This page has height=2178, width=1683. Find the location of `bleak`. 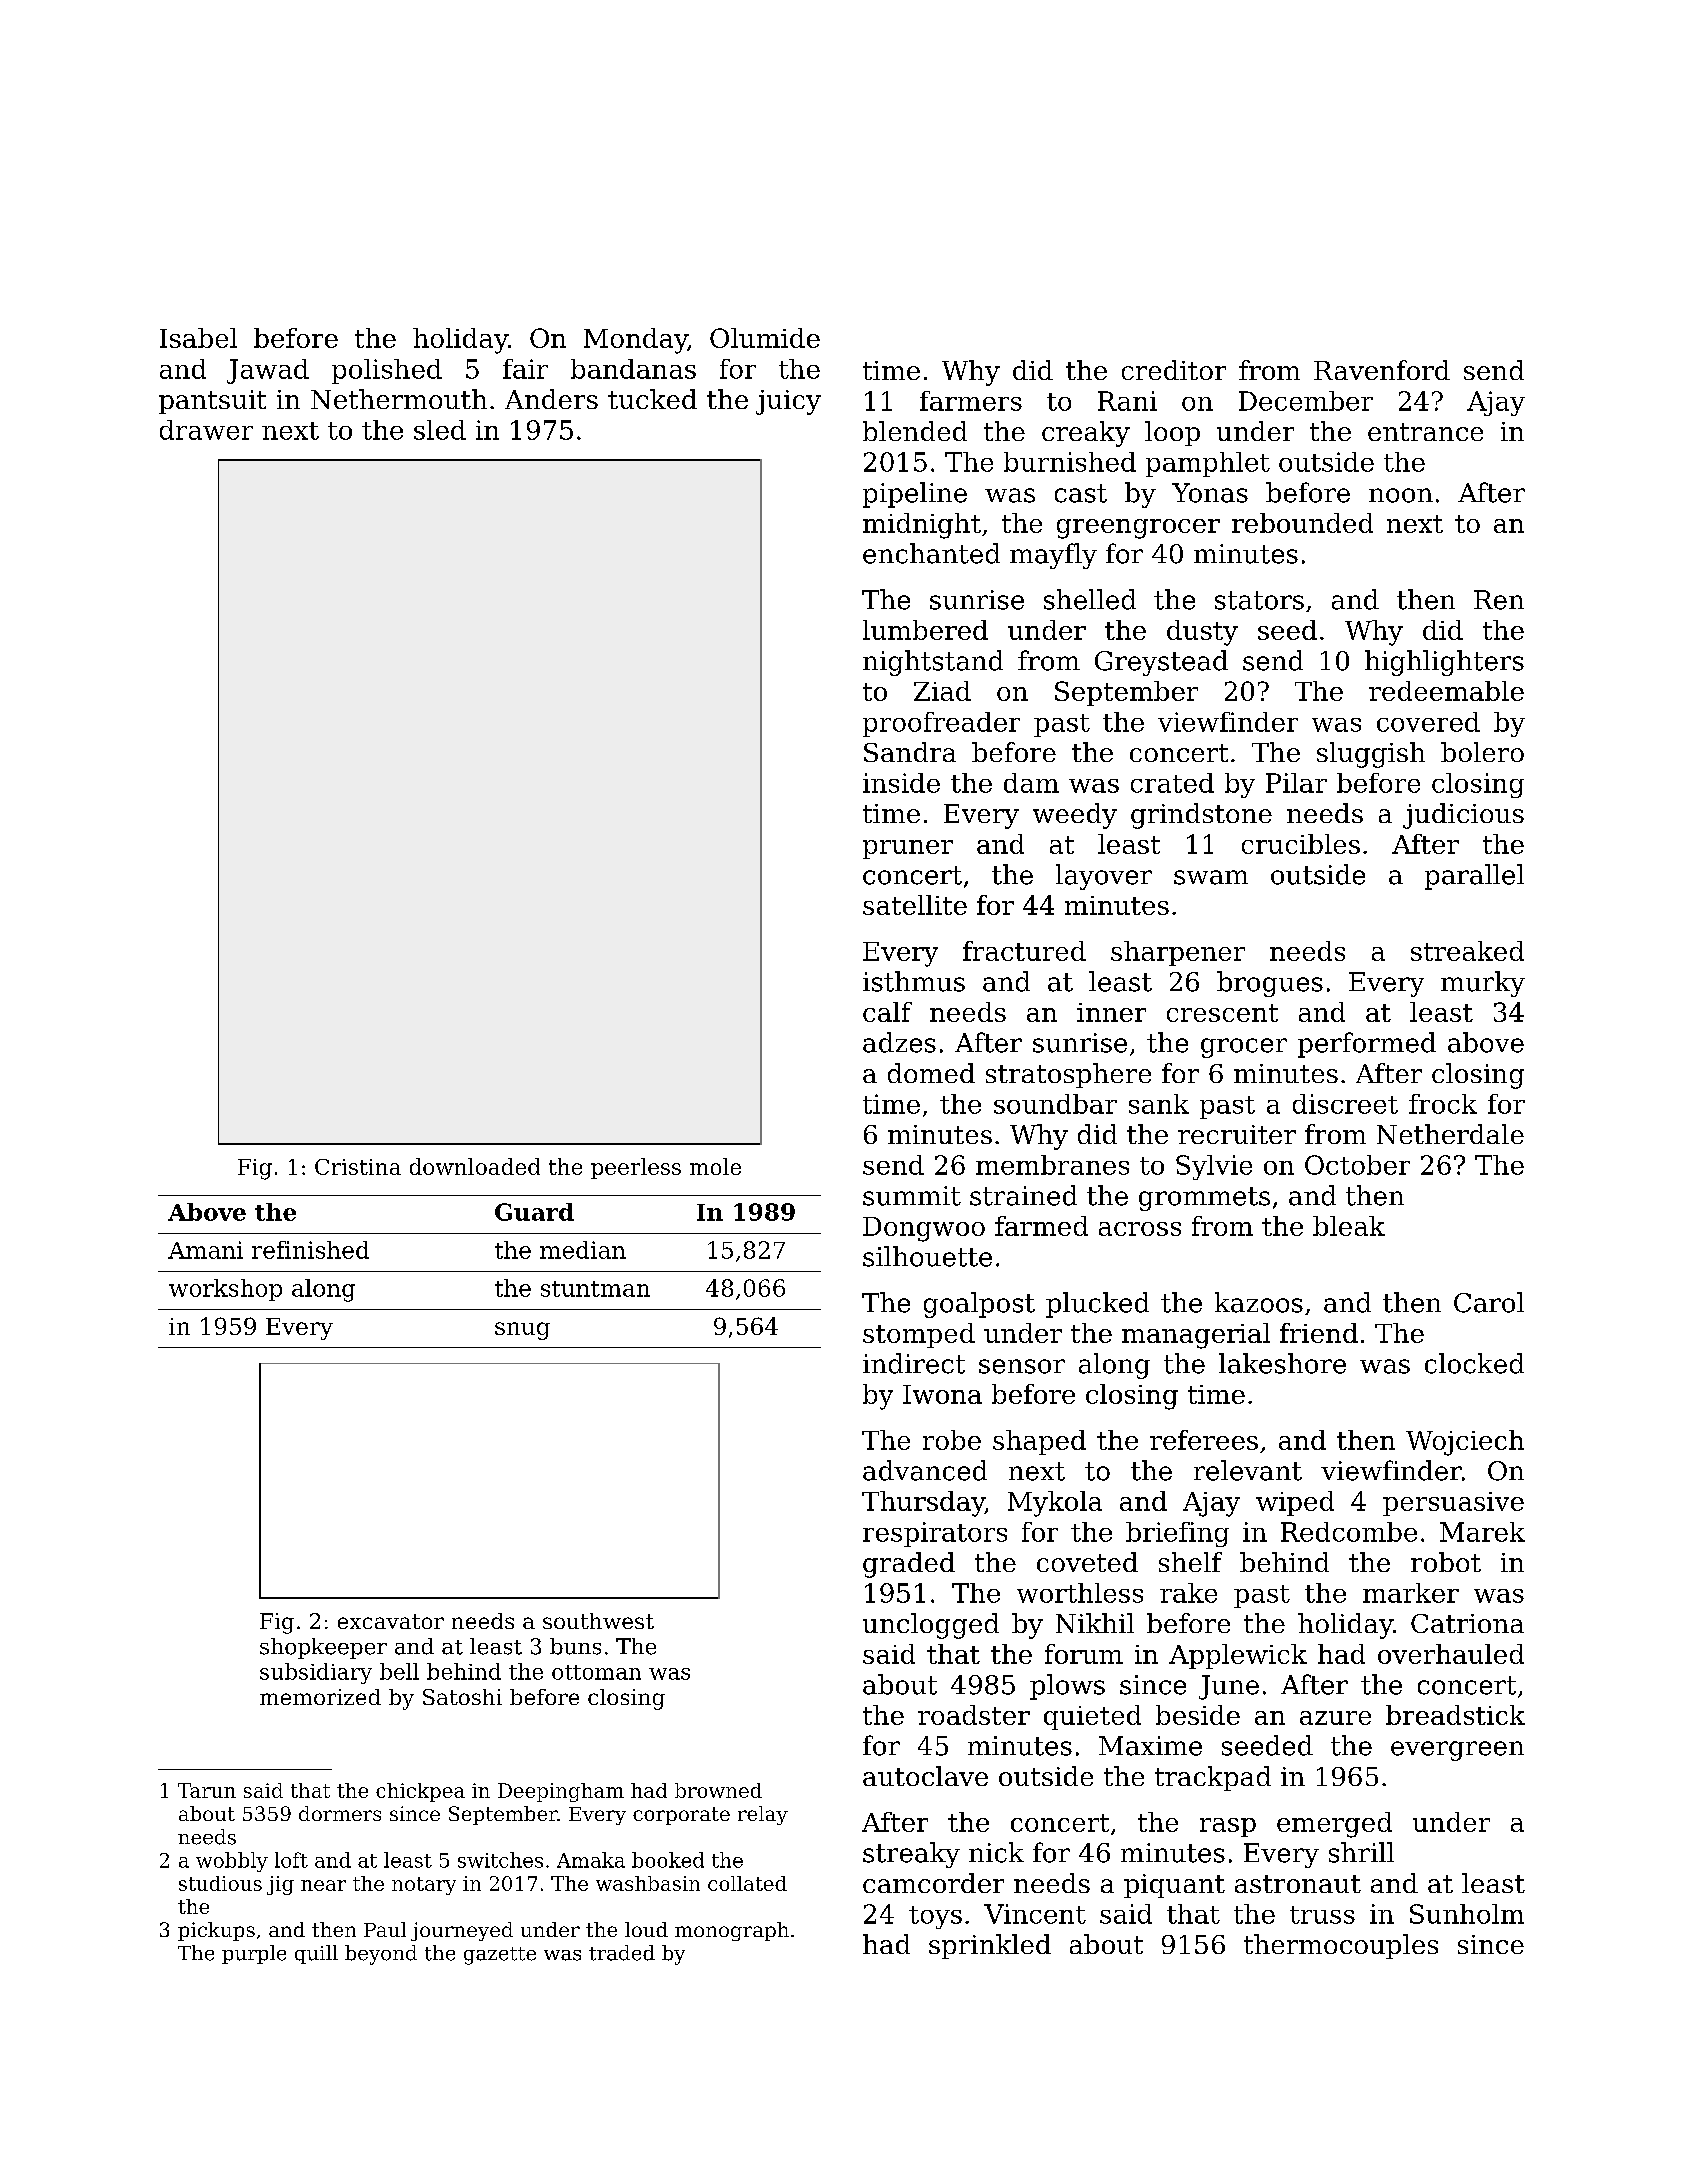

bleak is located at coordinates (1349, 1226).
